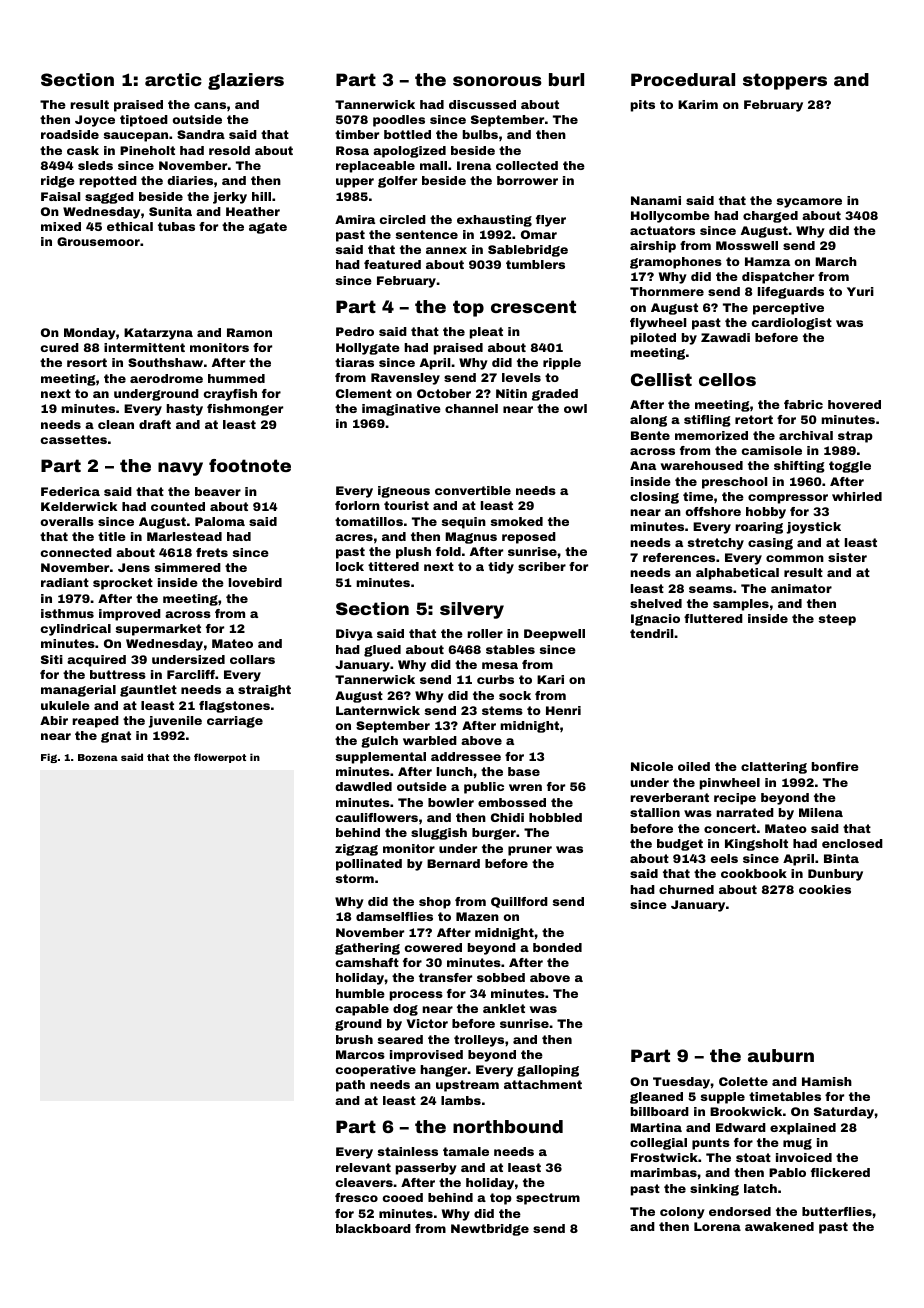  I want to click on bonded, so click(557, 947).
